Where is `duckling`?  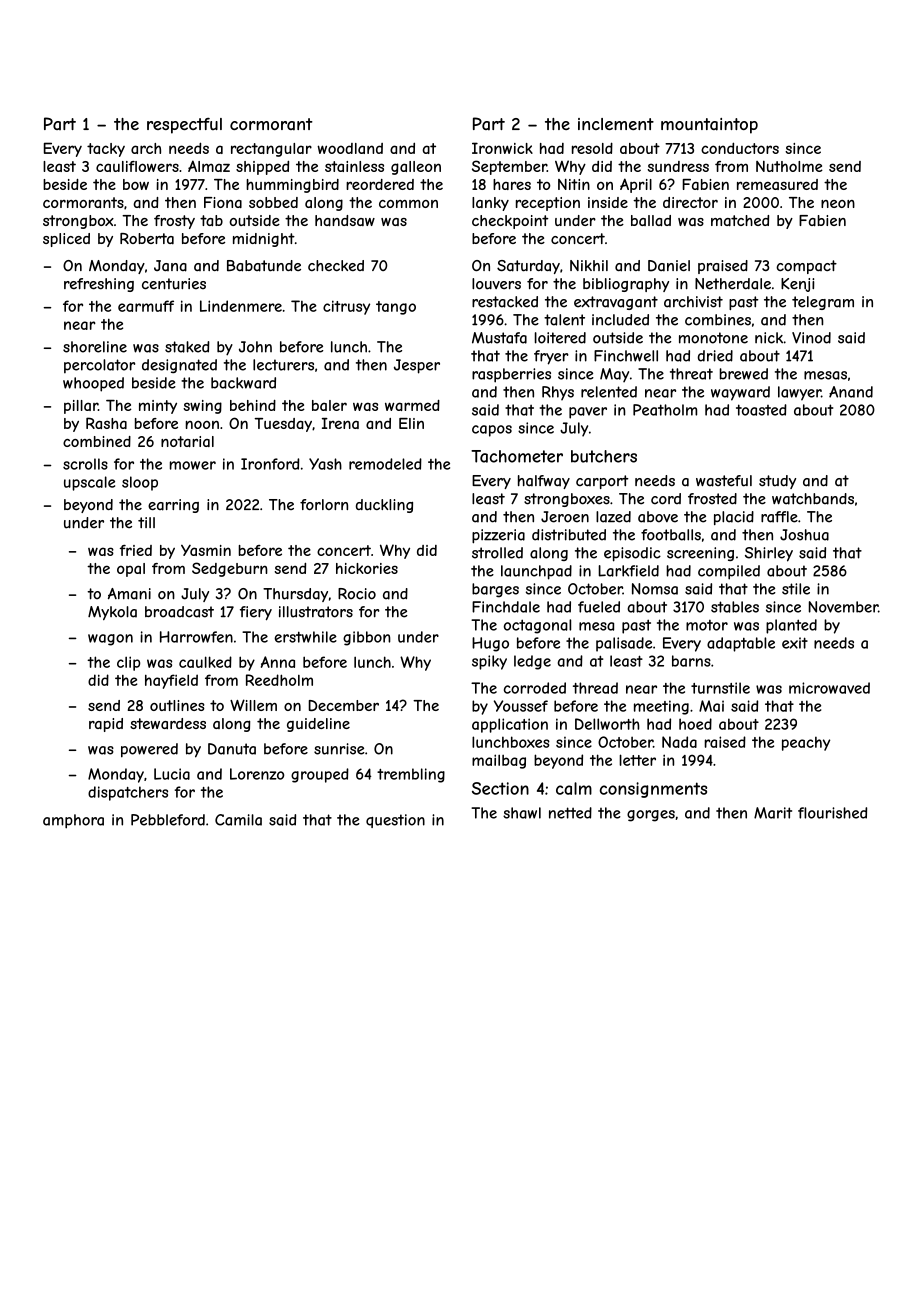
duckling is located at coordinates (384, 506).
